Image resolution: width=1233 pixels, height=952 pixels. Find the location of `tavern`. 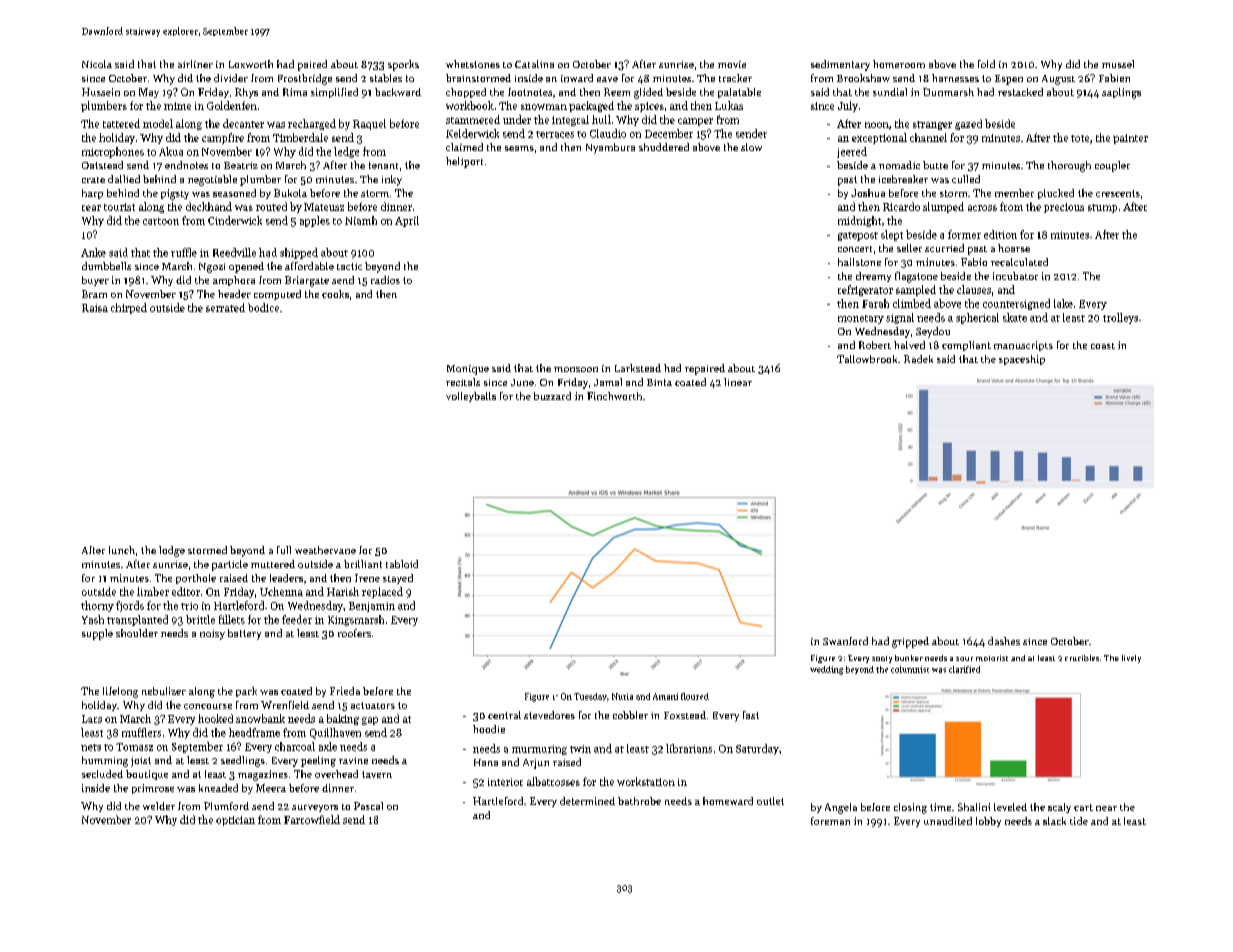

tavern is located at coordinates (377, 774).
